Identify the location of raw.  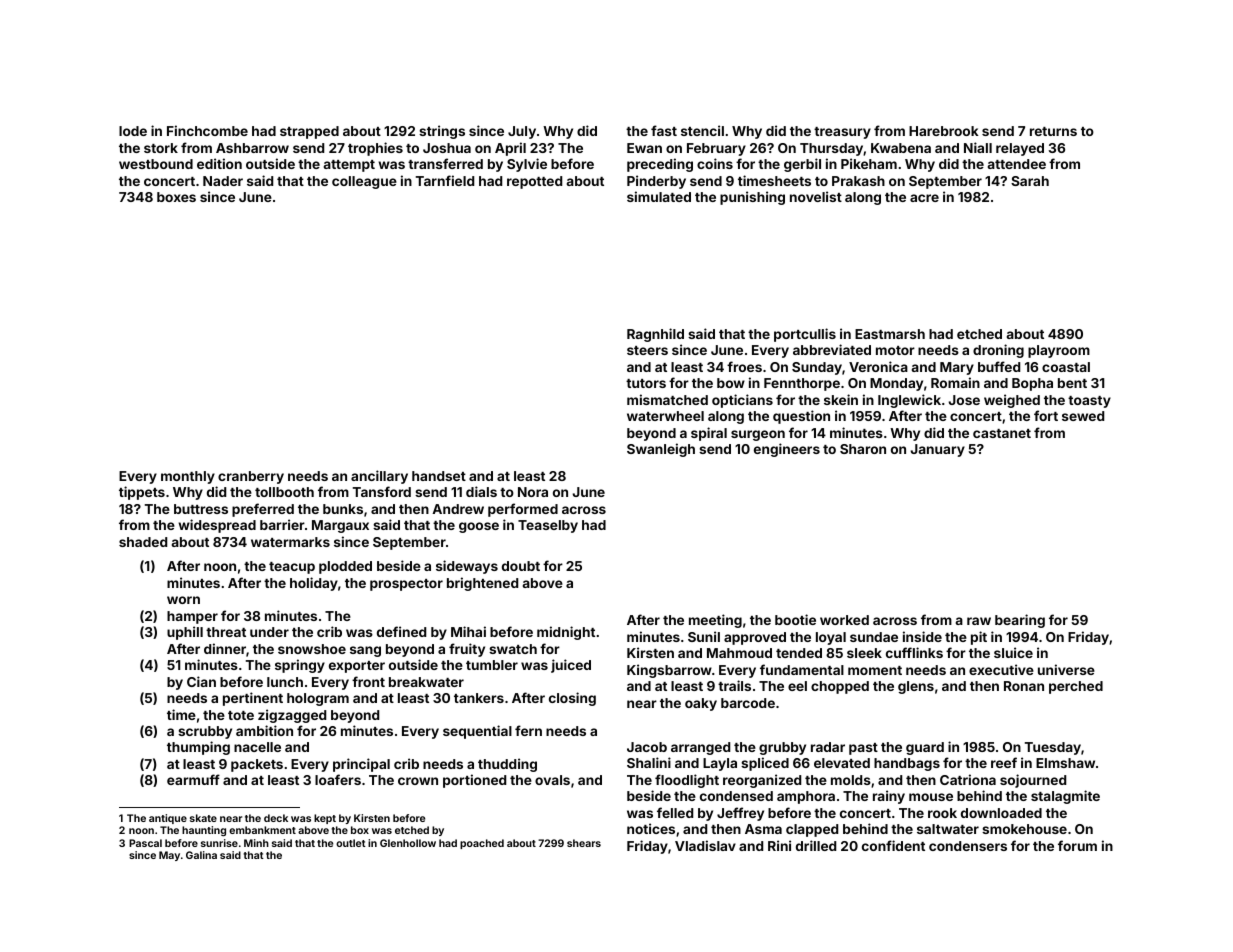
(979, 621).
